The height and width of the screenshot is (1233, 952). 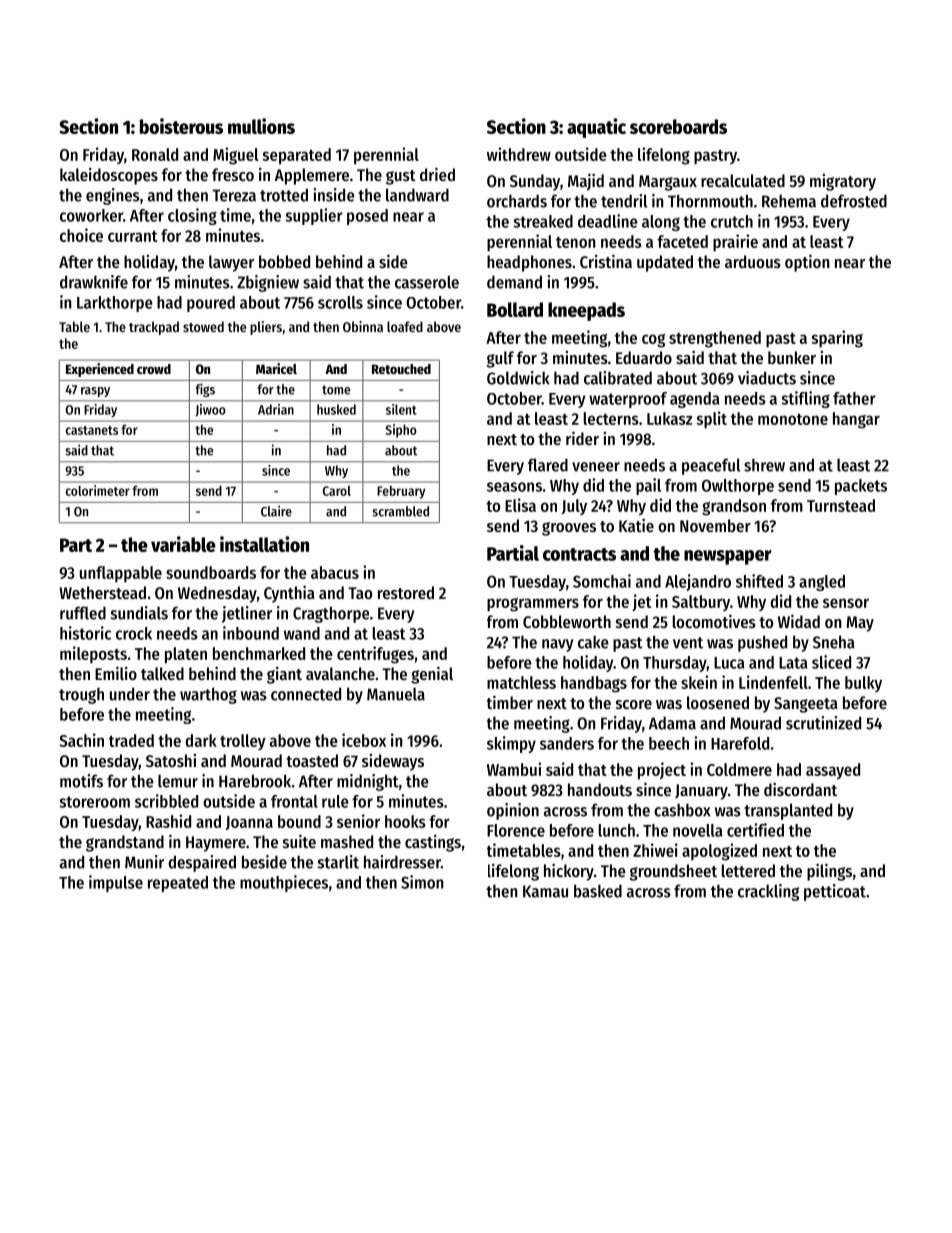 I want to click on Margaux, so click(x=668, y=183).
